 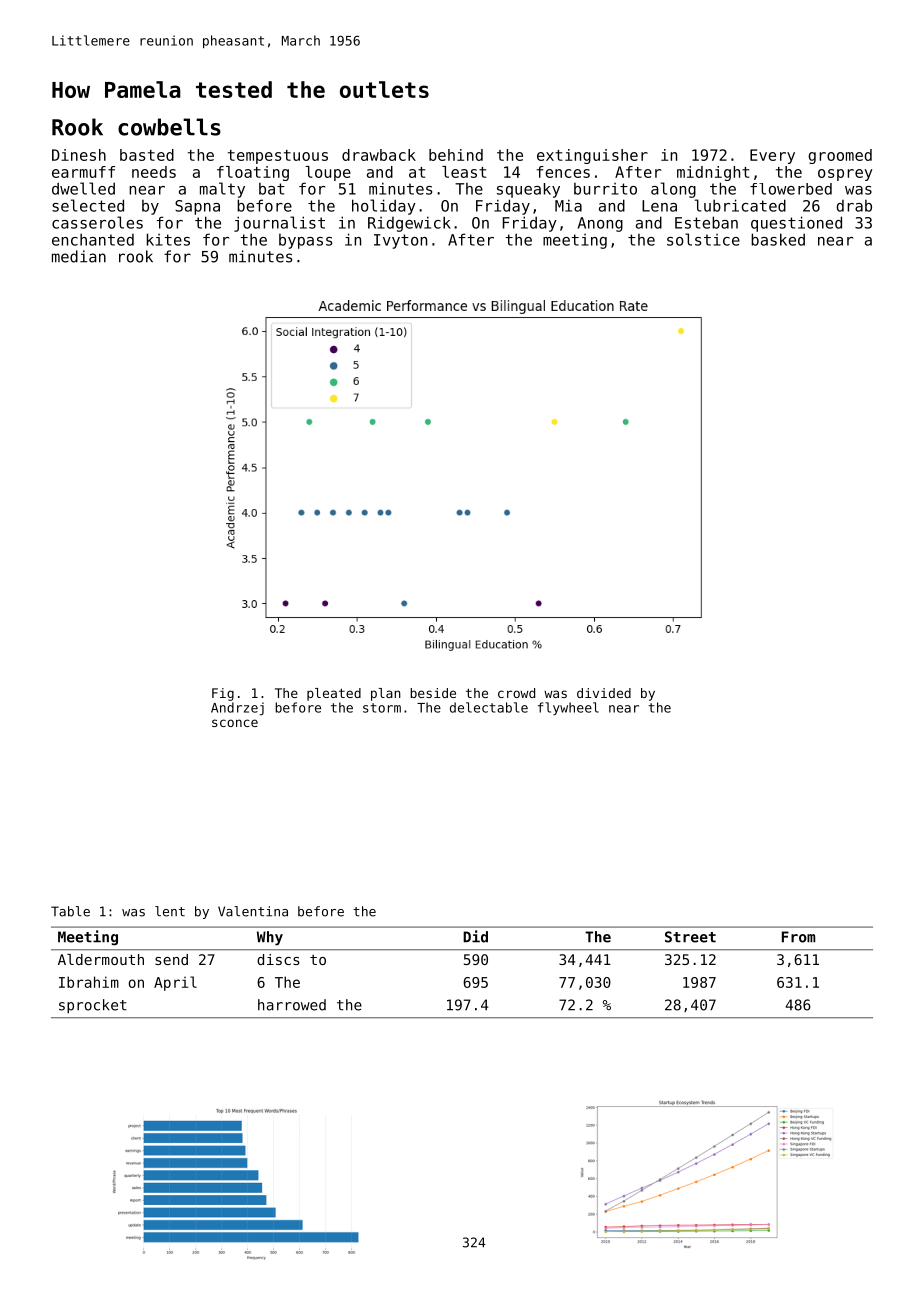 What do you see at coordinates (772, 156) in the document?
I see `Every` at bounding box center [772, 156].
